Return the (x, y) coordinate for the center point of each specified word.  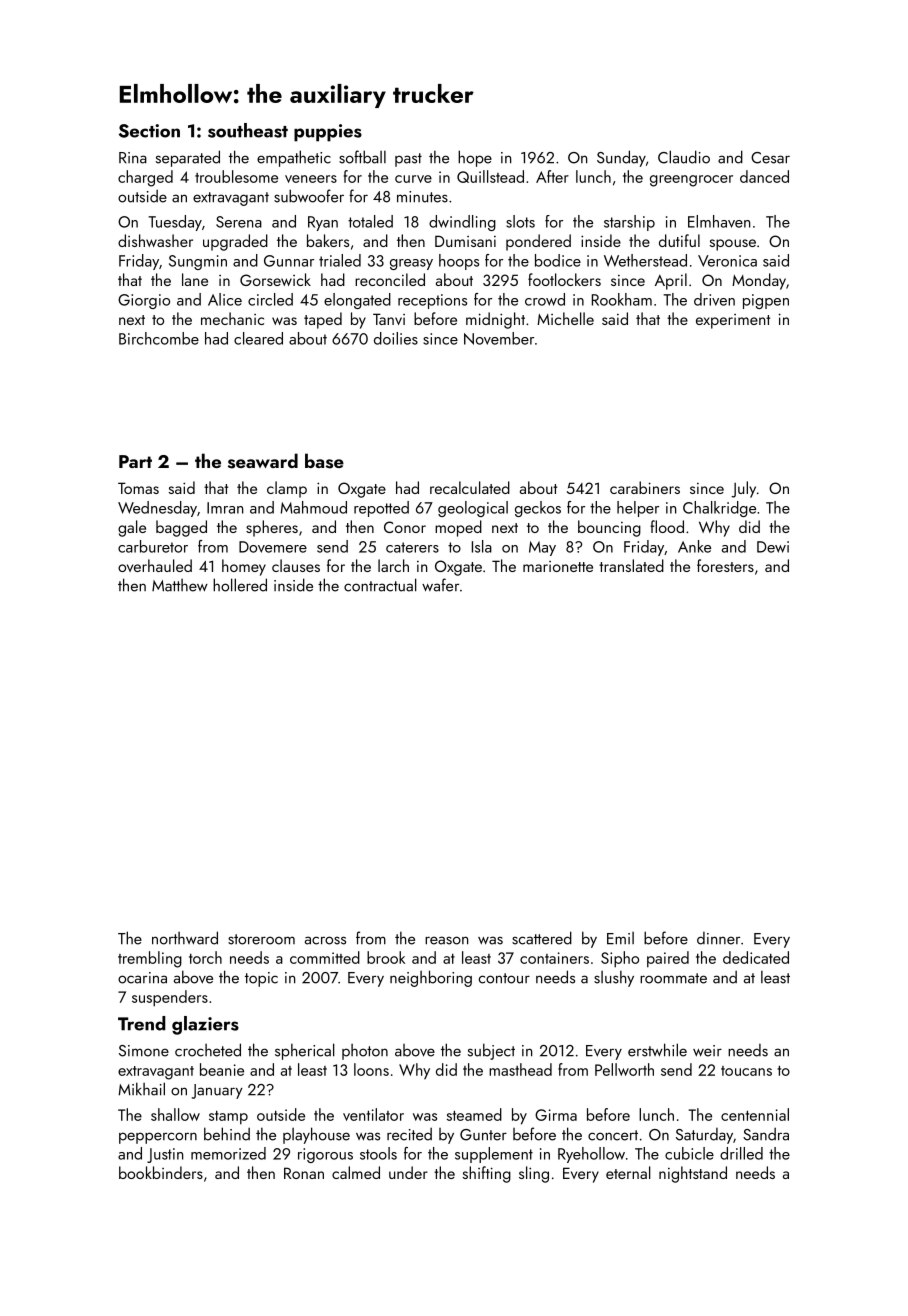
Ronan (304, 1173)
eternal (628, 1172)
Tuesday (175, 223)
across (325, 940)
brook (386, 957)
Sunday (621, 158)
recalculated (470, 487)
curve (413, 179)
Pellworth (624, 1069)
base (324, 461)
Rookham (622, 299)
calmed (356, 1172)
